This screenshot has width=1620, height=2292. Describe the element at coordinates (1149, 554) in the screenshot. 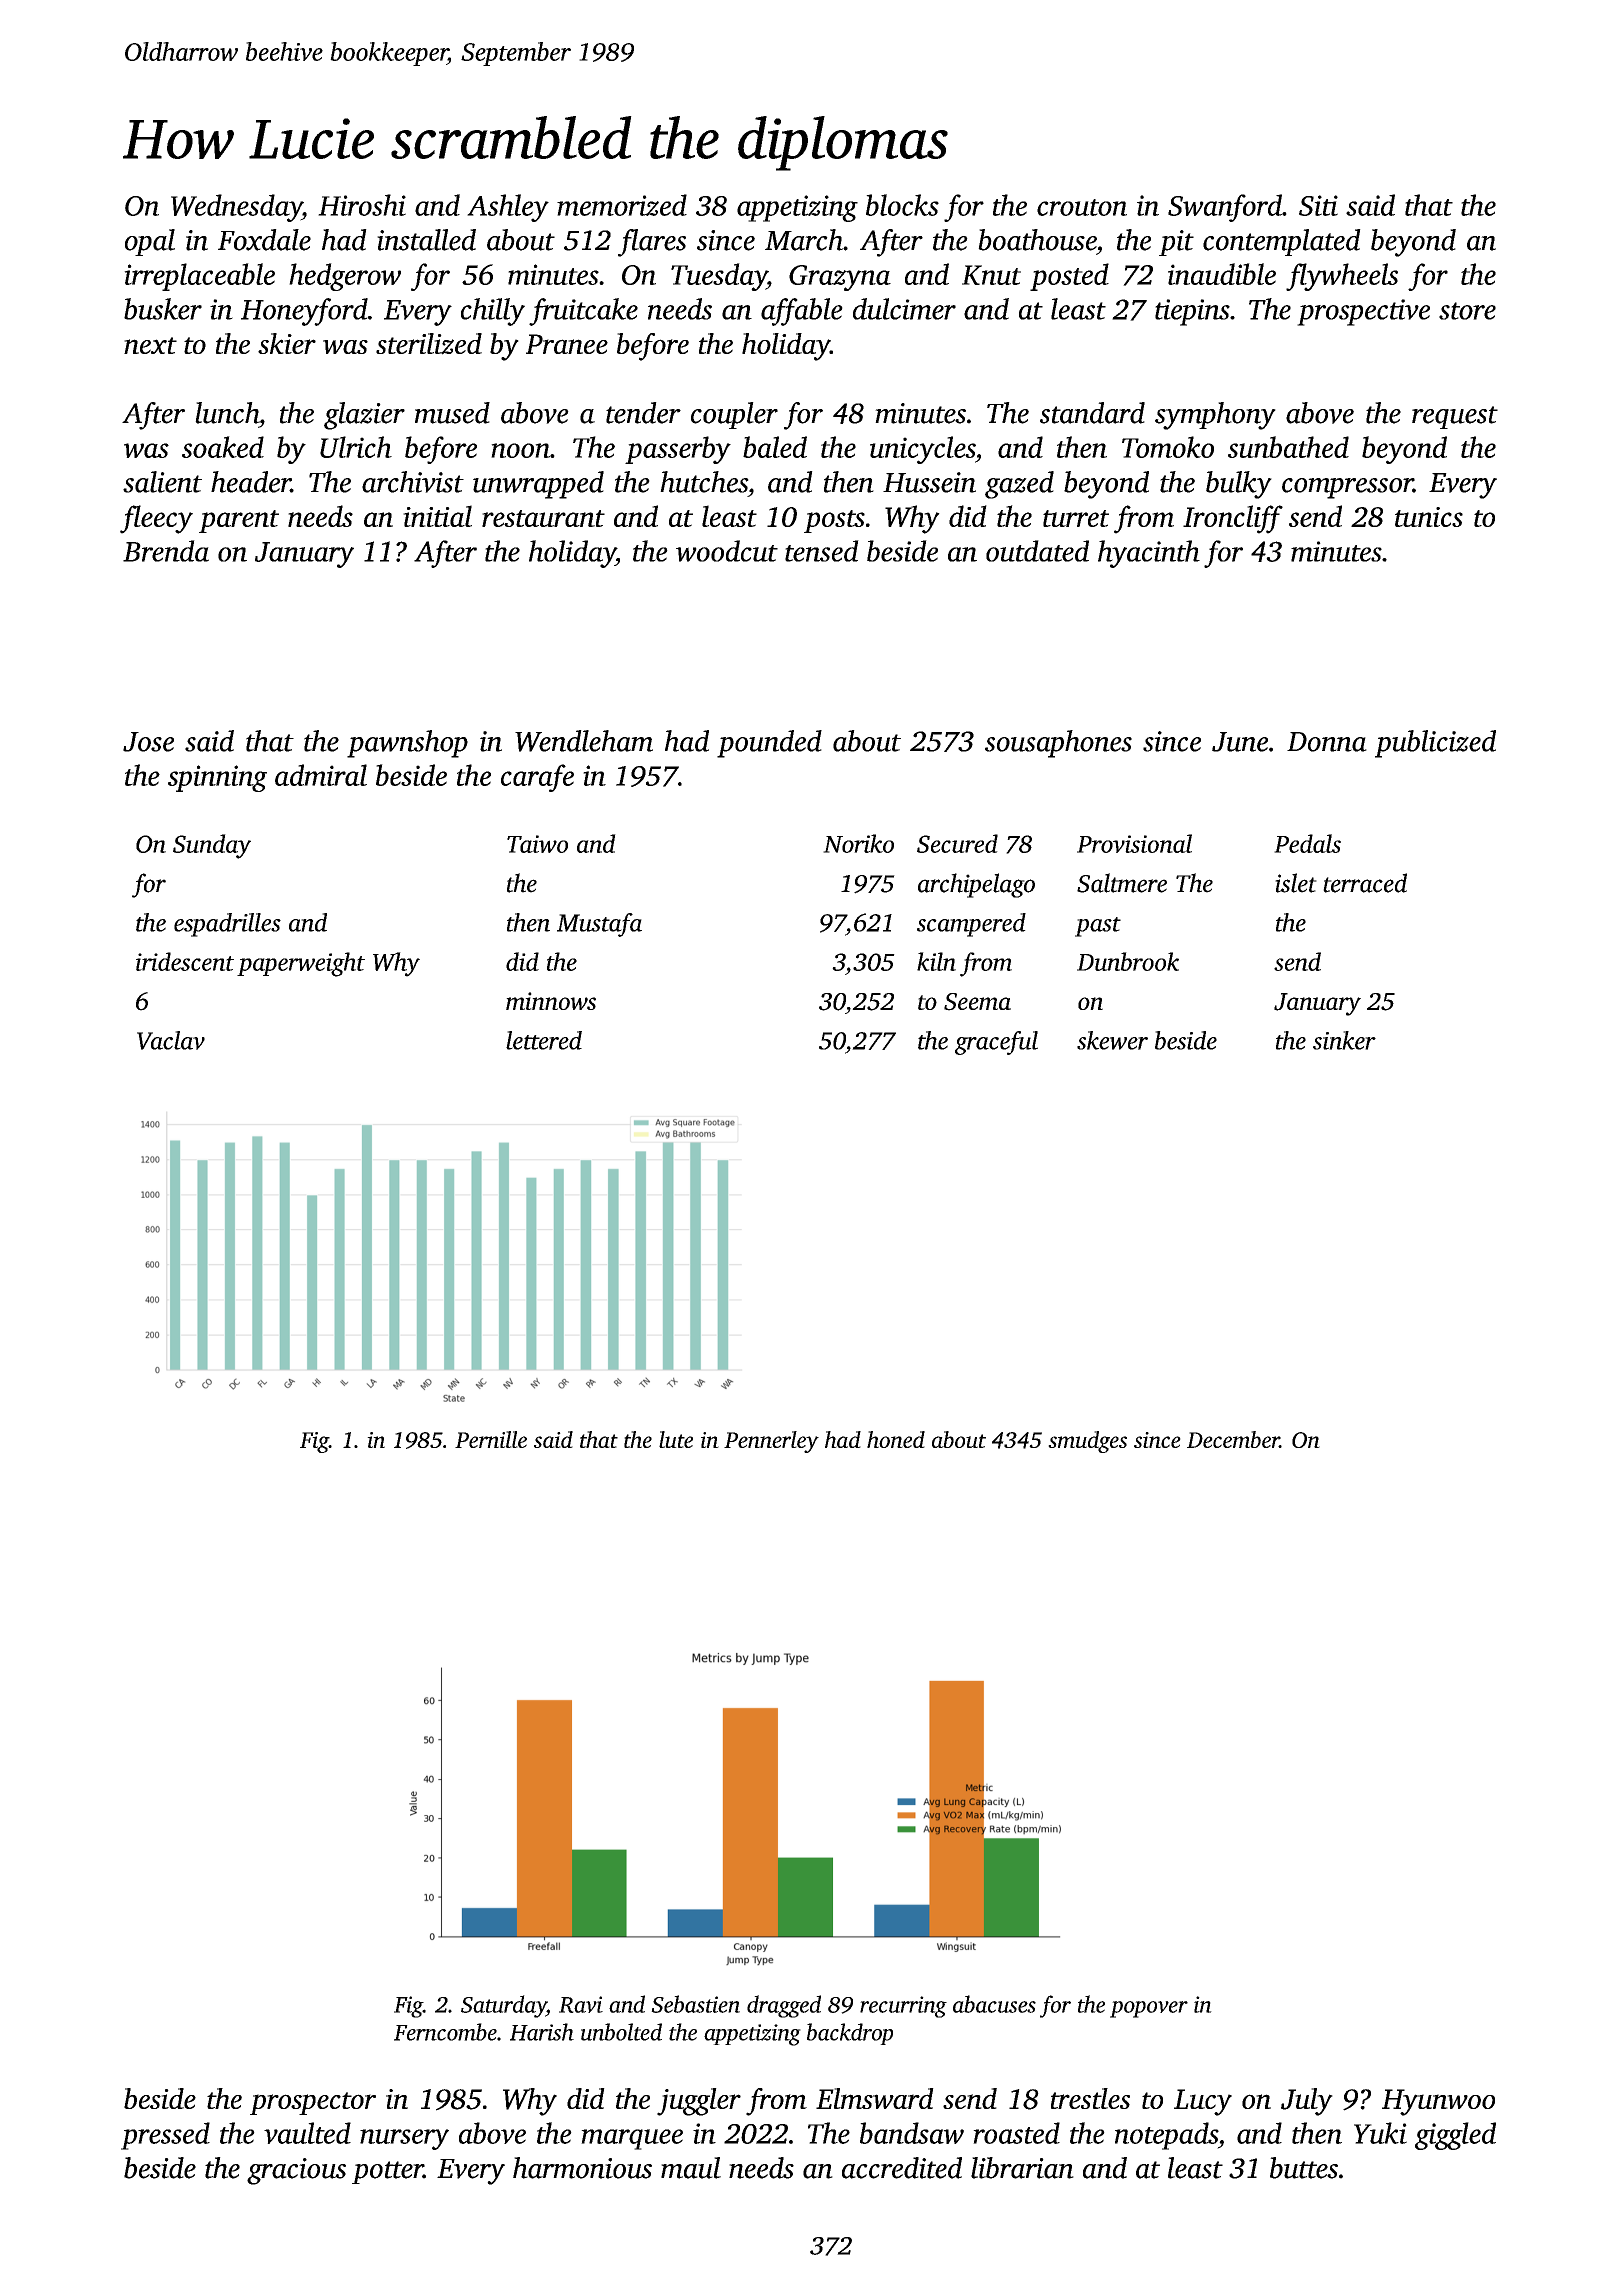

I see `hyacinth` at that location.
